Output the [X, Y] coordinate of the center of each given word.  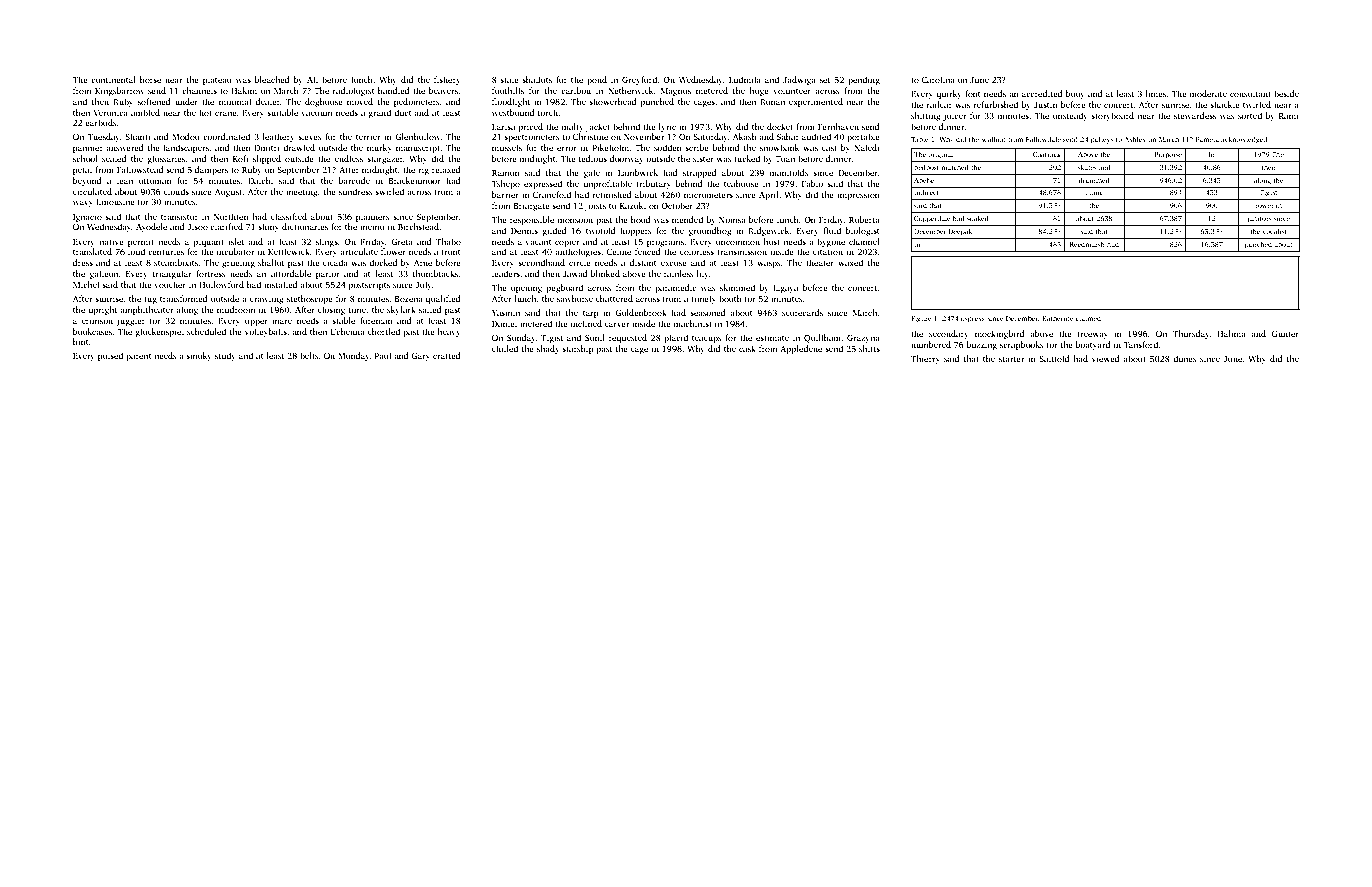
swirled [389, 191]
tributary [653, 184]
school [85, 158]
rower [1264, 206]
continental [113, 79]
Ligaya [785, 289]
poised [110, 356]
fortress [211, 273]
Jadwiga [799, 80]
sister [703, 159]
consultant [1250, 93]
